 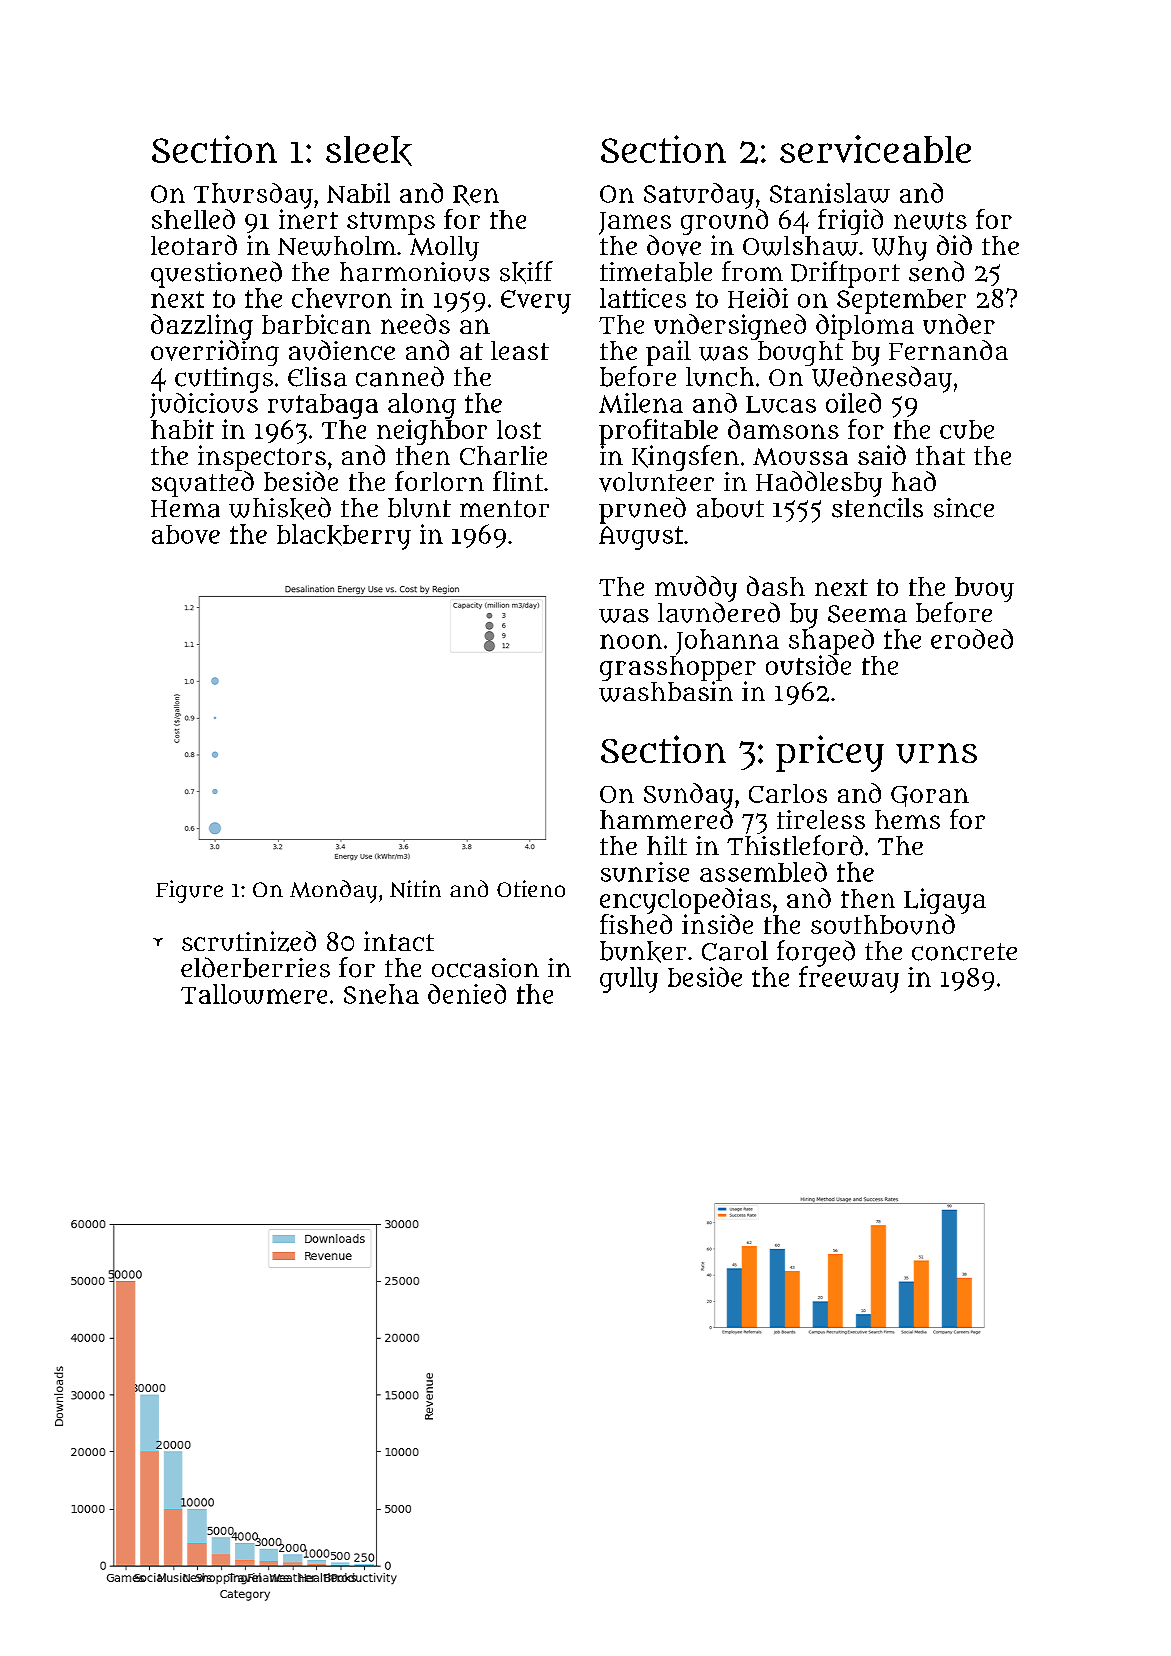 What do you see at coordinates (936, 271) in the page?
I see `send` at bounding box center [936, 271].
